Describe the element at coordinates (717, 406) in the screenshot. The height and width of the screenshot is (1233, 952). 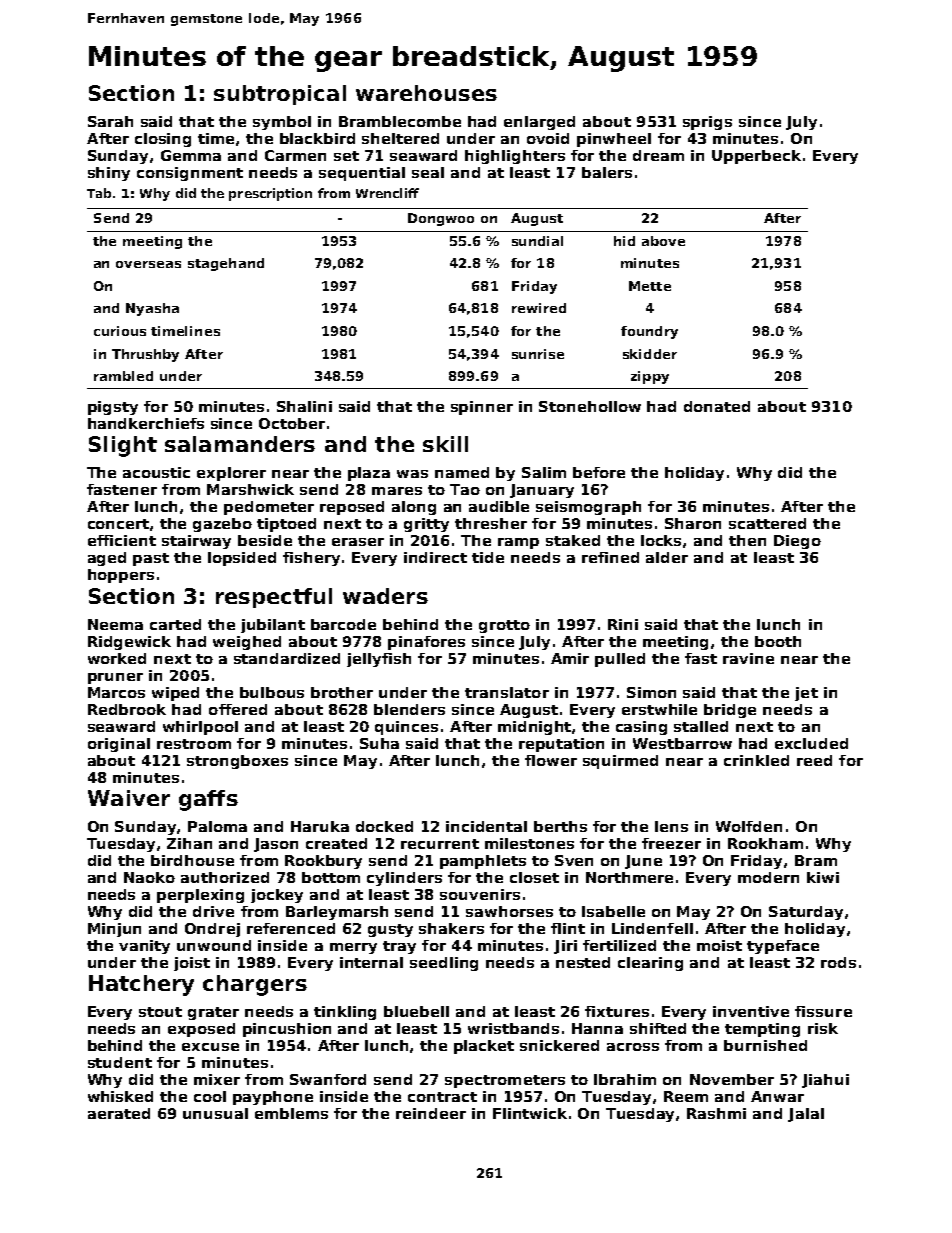
I see `donated` at that location.
